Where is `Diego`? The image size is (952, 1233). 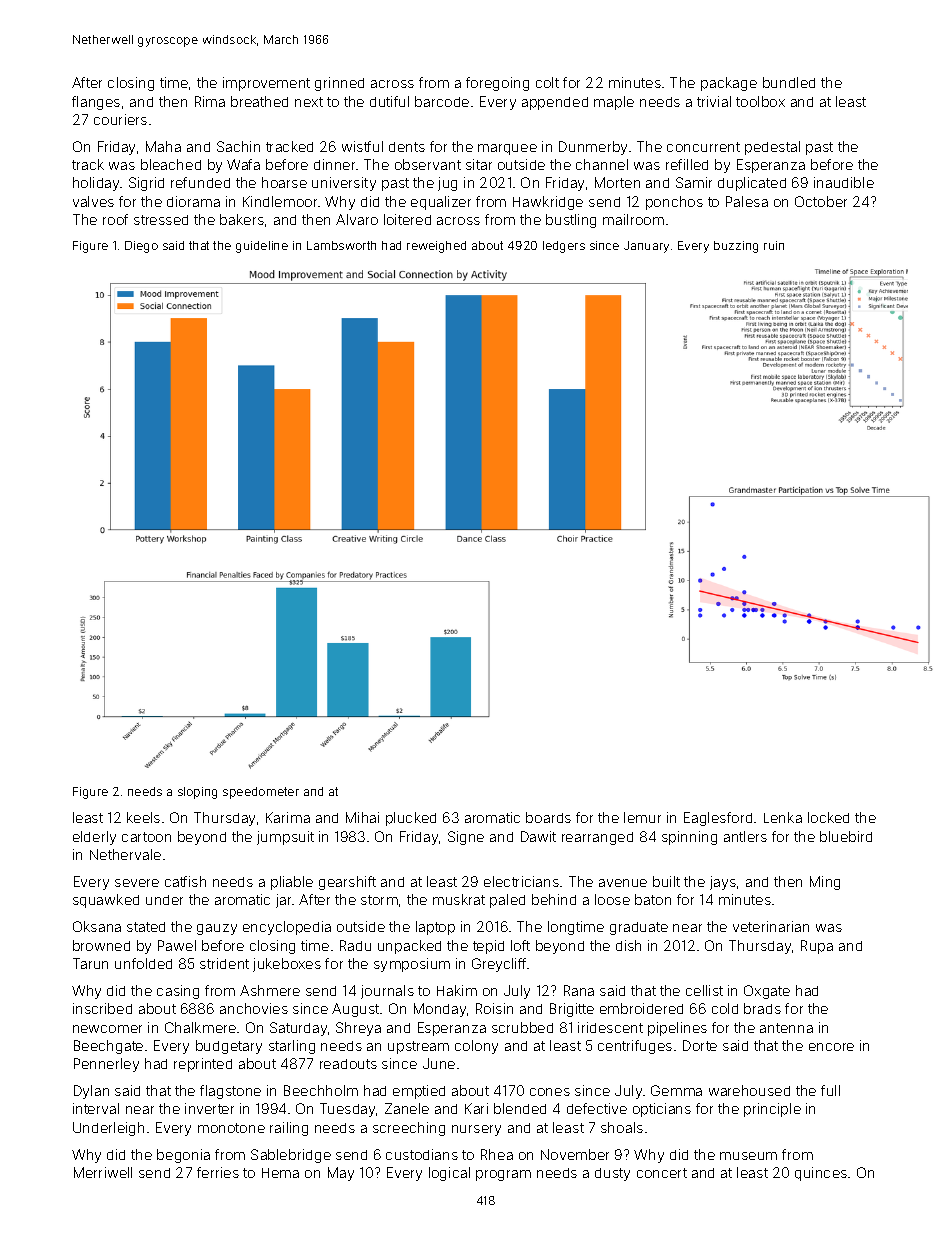
Diego is located at coordinates (141, 247).
